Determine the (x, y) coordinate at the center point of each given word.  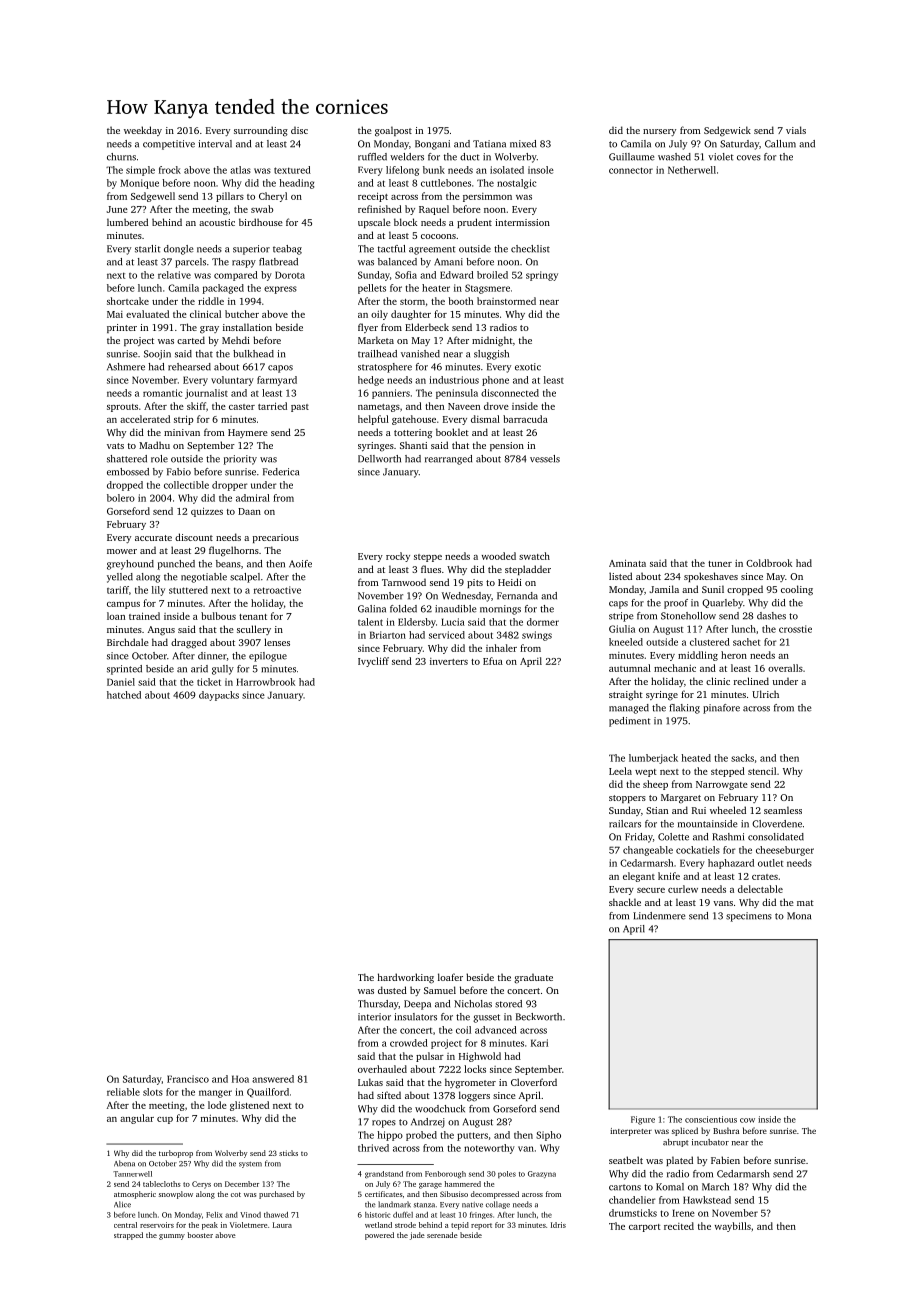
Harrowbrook (265, 682)
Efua (493, 661)
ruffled (372, 157)
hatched (124, 695)
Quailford (268, 1093)
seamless (783, 810)
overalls (785, 668)
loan (116, 616)
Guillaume (631, 157)
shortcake (128, 301)
